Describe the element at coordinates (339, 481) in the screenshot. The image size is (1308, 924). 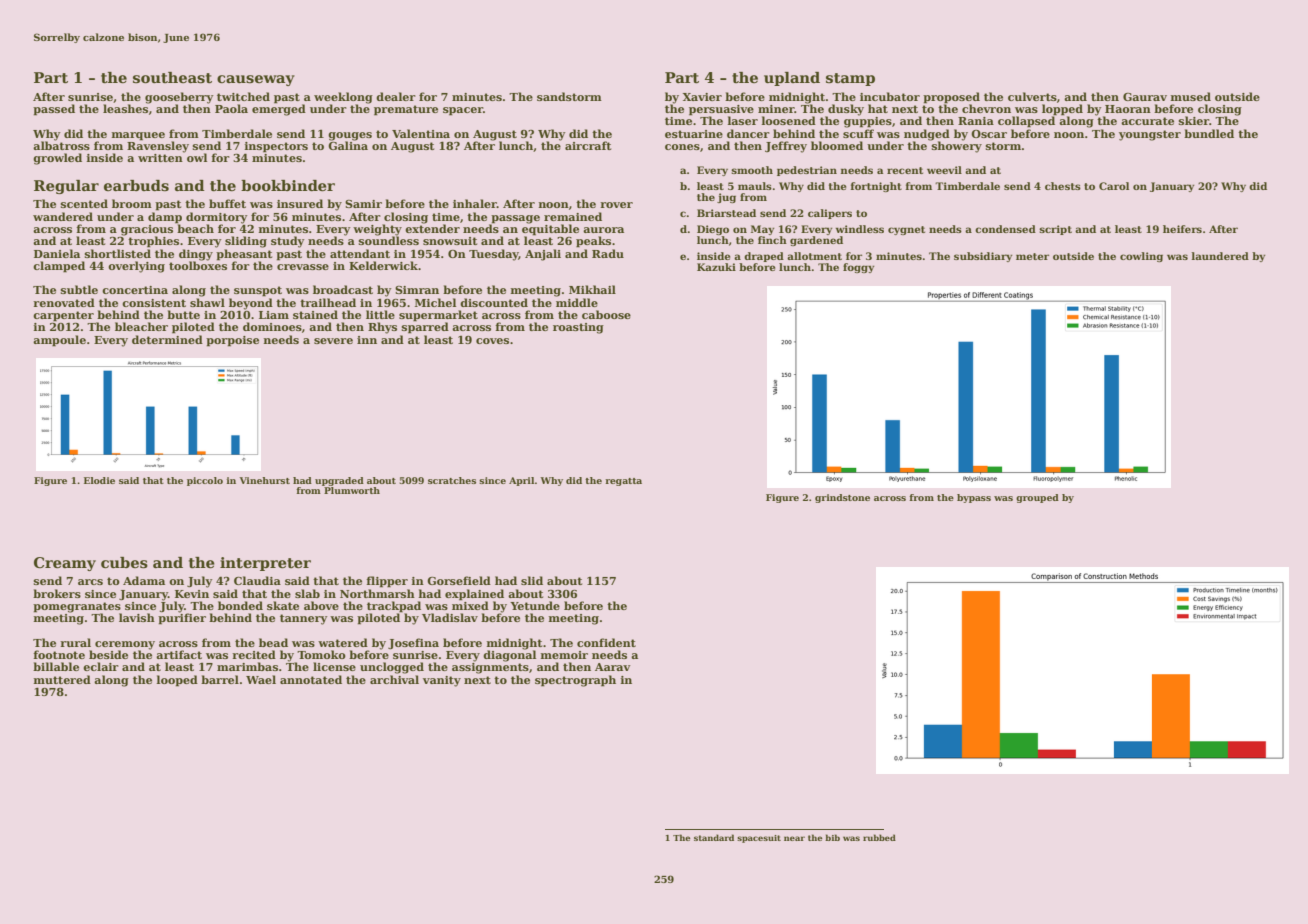
I see `upgraded` at that location.
